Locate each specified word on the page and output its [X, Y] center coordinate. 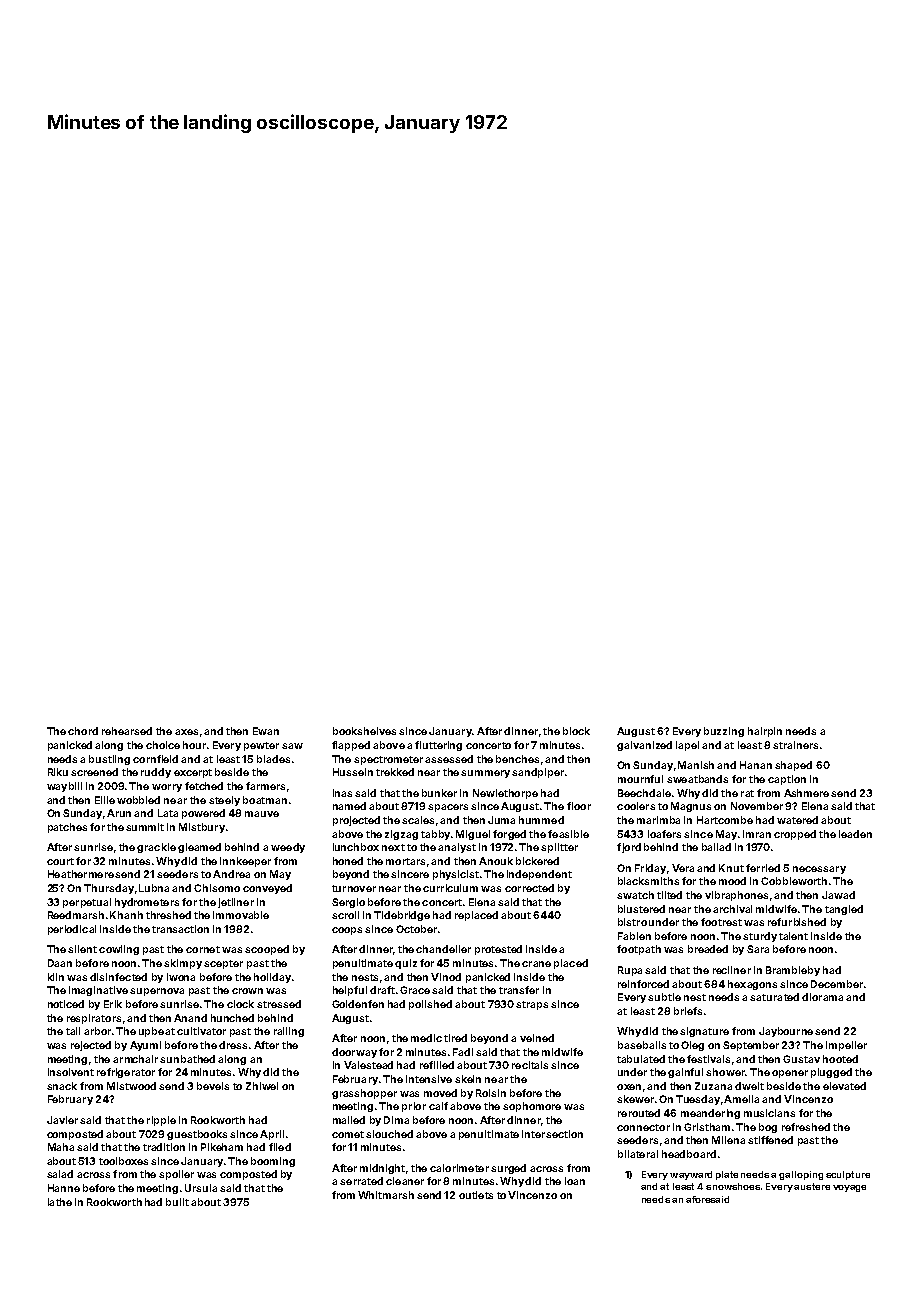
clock [240, 1004]
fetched [204, 786]
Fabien [634, 936]
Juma [501, 820]
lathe [60, 1202]
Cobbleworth [794, 881]
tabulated [641, 1059]
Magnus [691, 807]
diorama [822, 997]
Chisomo [217, 888]
